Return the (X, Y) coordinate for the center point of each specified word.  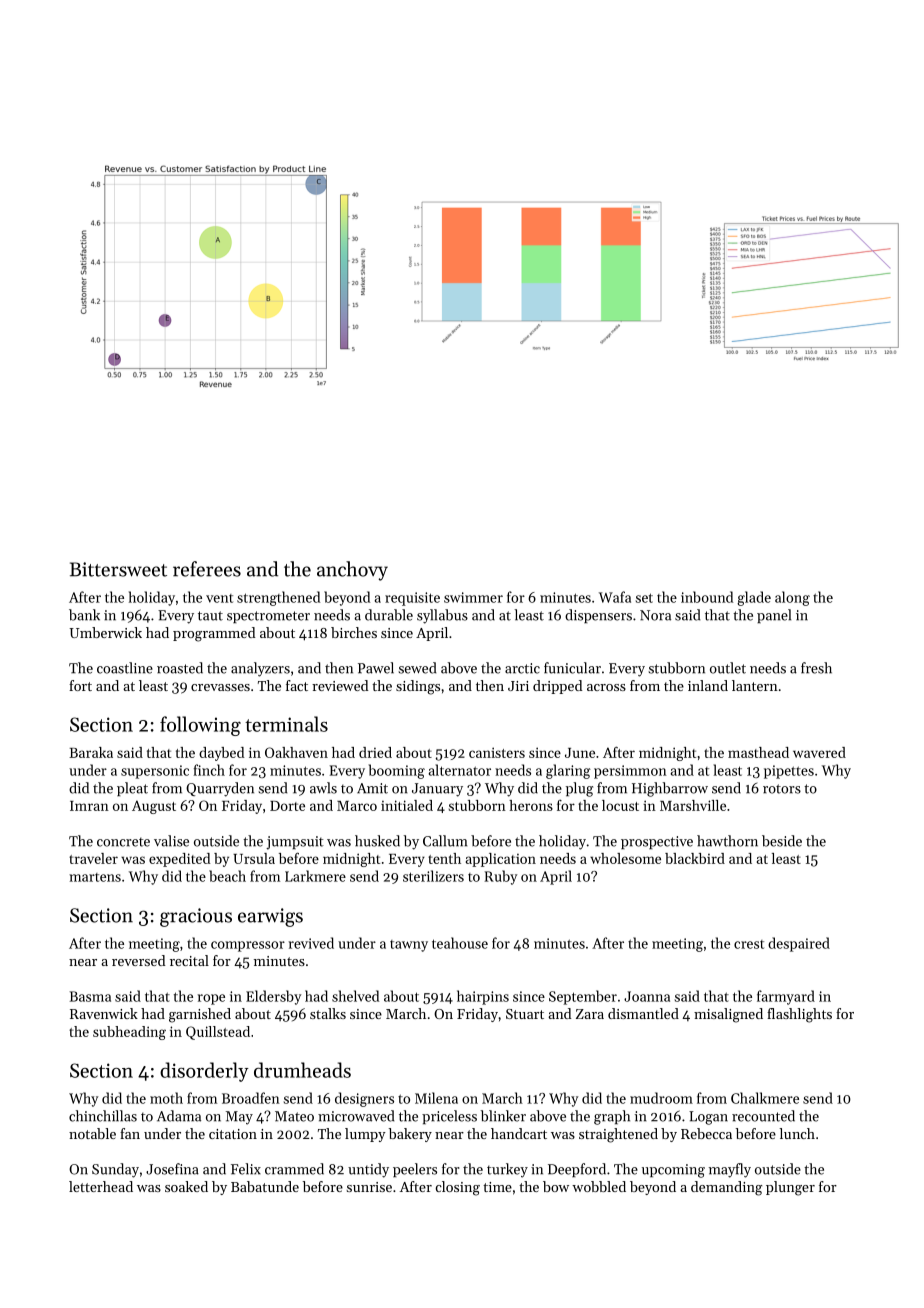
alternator (459, 770)
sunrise (369, 1187)
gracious (196, 917)
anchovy (352, 571)
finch (209, 770)
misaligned (728, 1015)
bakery (410, 1135)
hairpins (483, 997)
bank (84, 615)
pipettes (789, 772)
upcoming (673, 1171)
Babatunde (265, 1186)
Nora (655, 615)
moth (166, 1098)
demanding (726, 1188)
